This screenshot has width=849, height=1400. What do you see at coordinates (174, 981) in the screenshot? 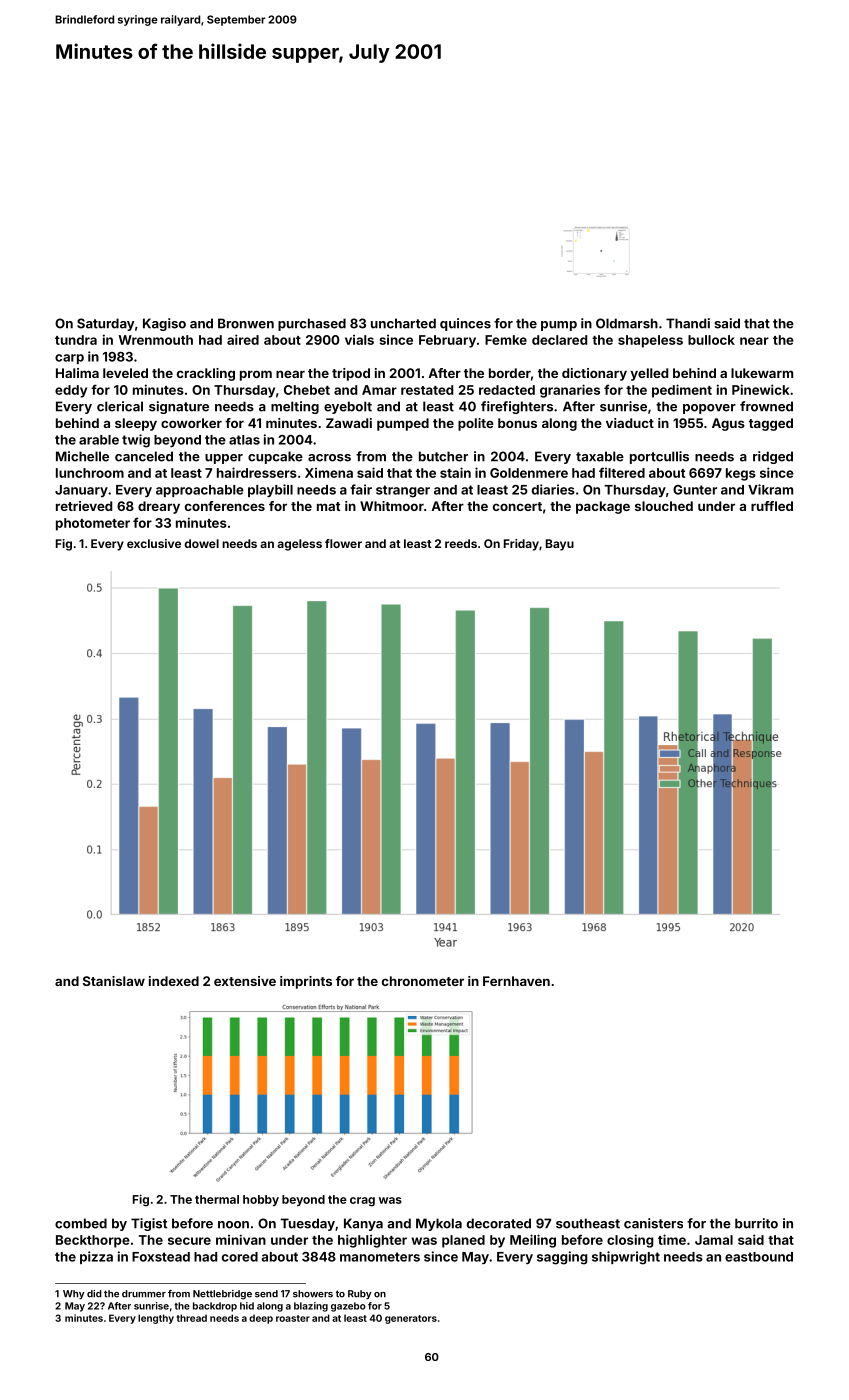
I see `indexed` at bounding box center [174, 981].
